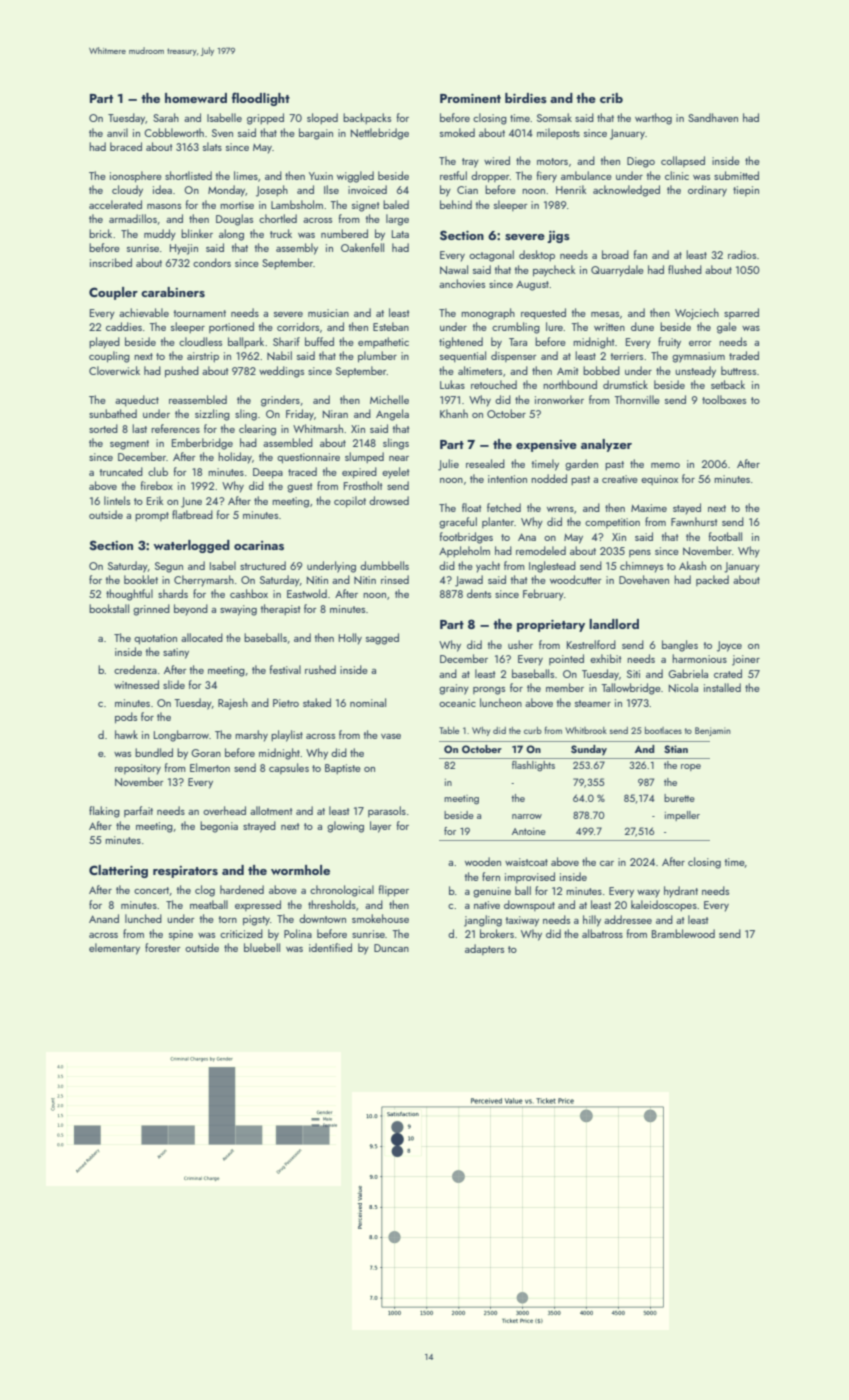 This screenshot has width=849, height=1400. What do you see at coordinates (707, 191) in the screenshot?
I see `ordinary` at bounding box center [707, 191].
